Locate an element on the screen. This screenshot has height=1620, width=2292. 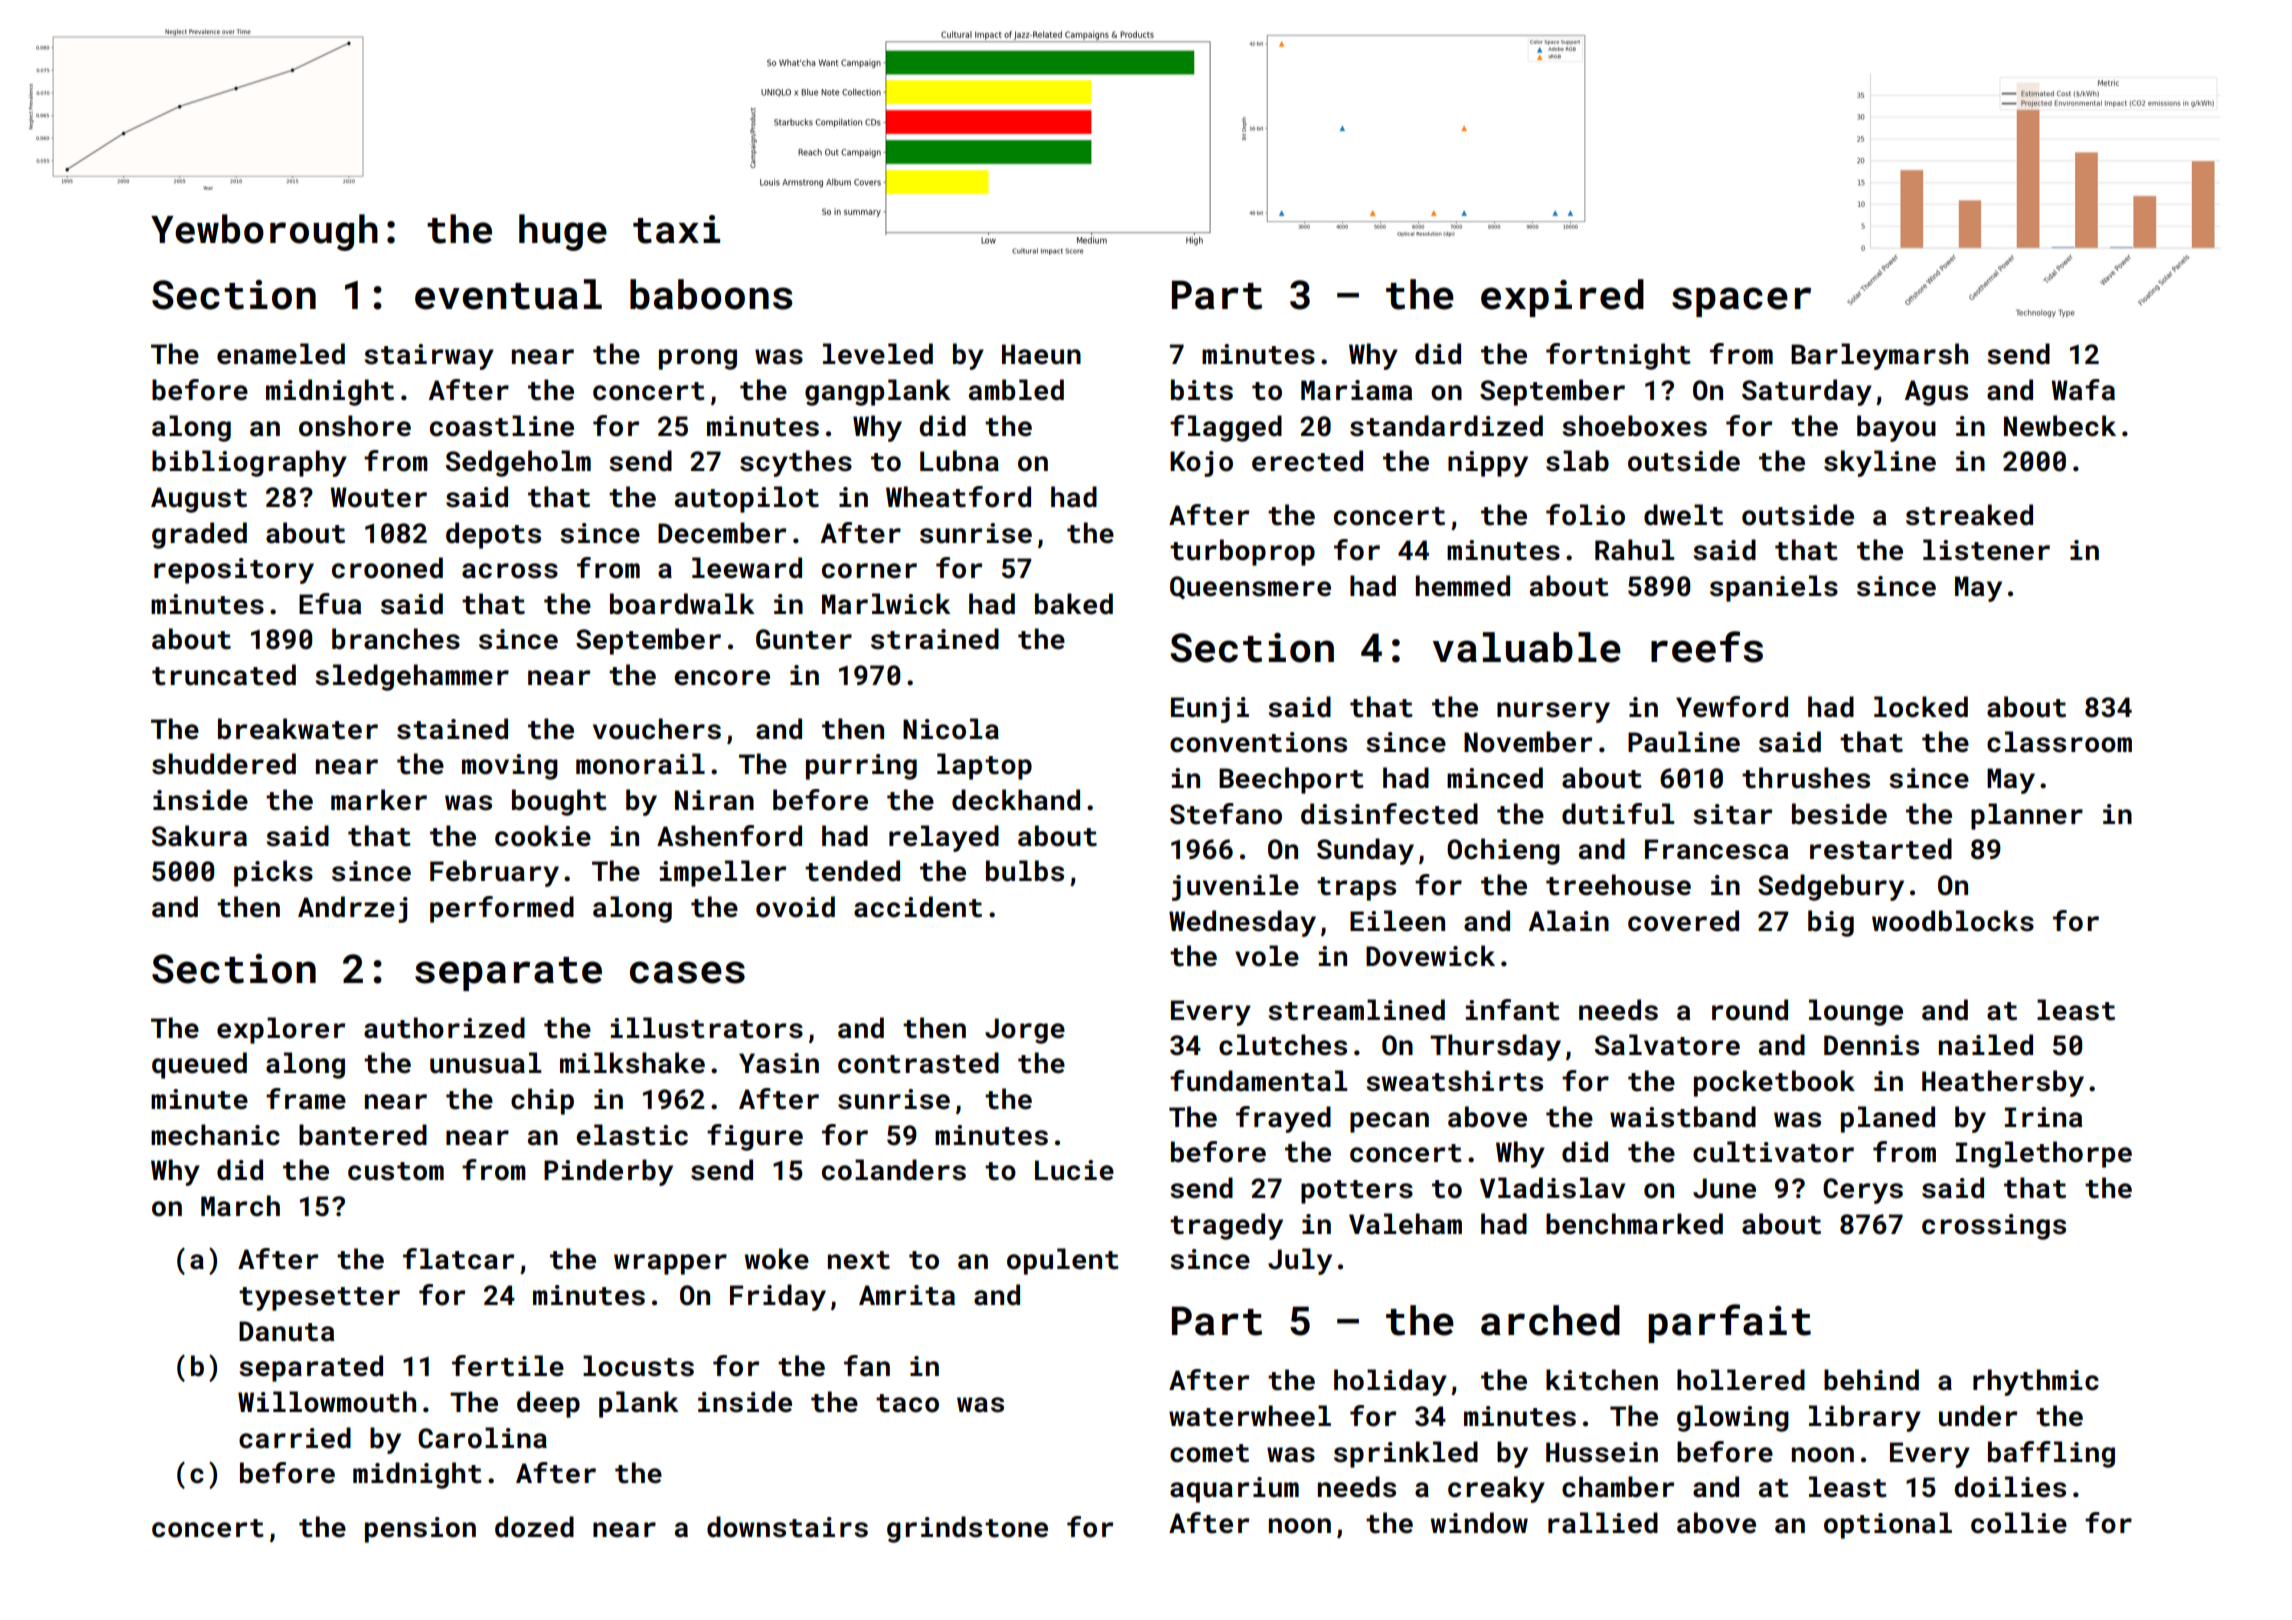
eventual is located at coordinates (508, 294).
